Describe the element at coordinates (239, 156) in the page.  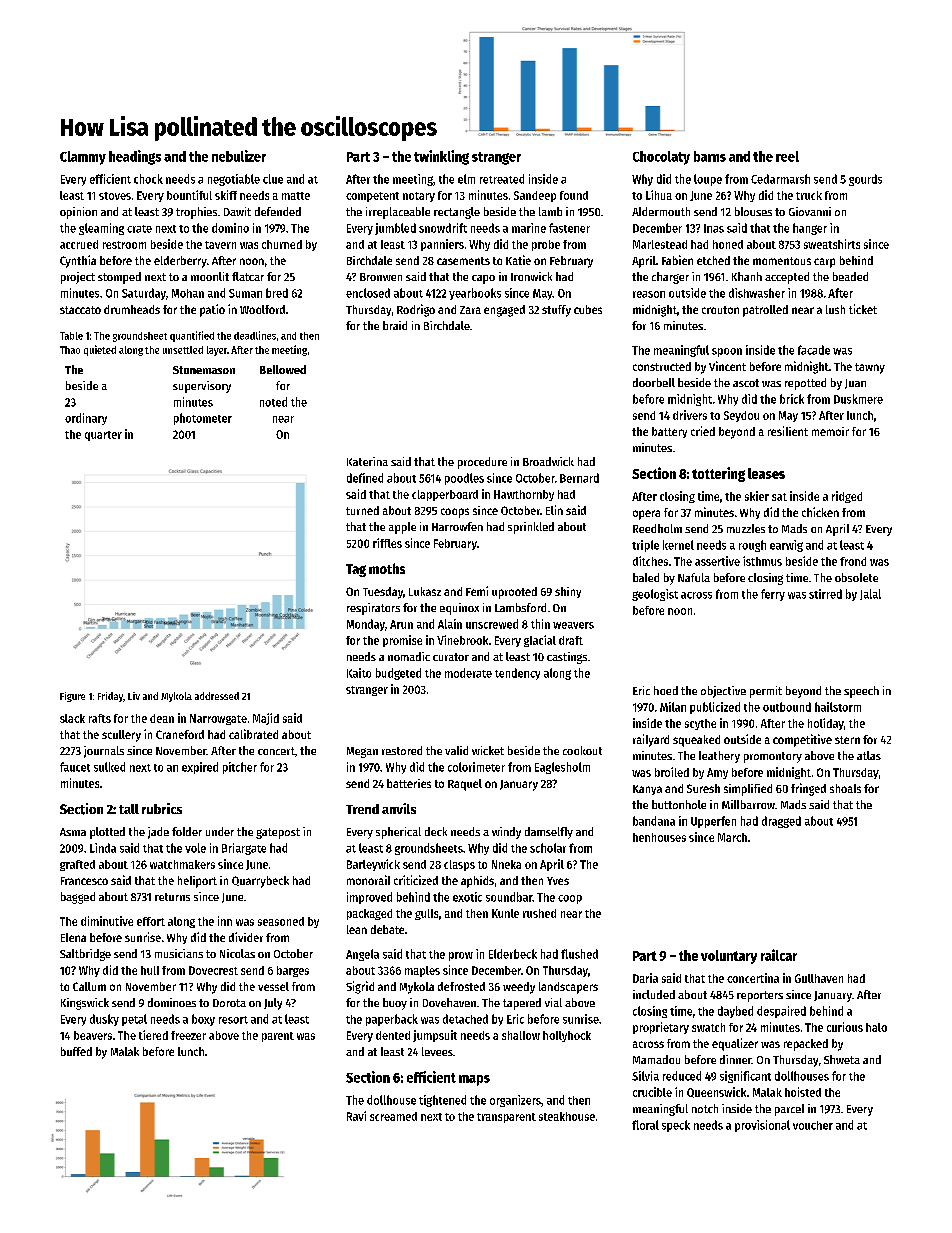
I see `nebulizer` at that location.
